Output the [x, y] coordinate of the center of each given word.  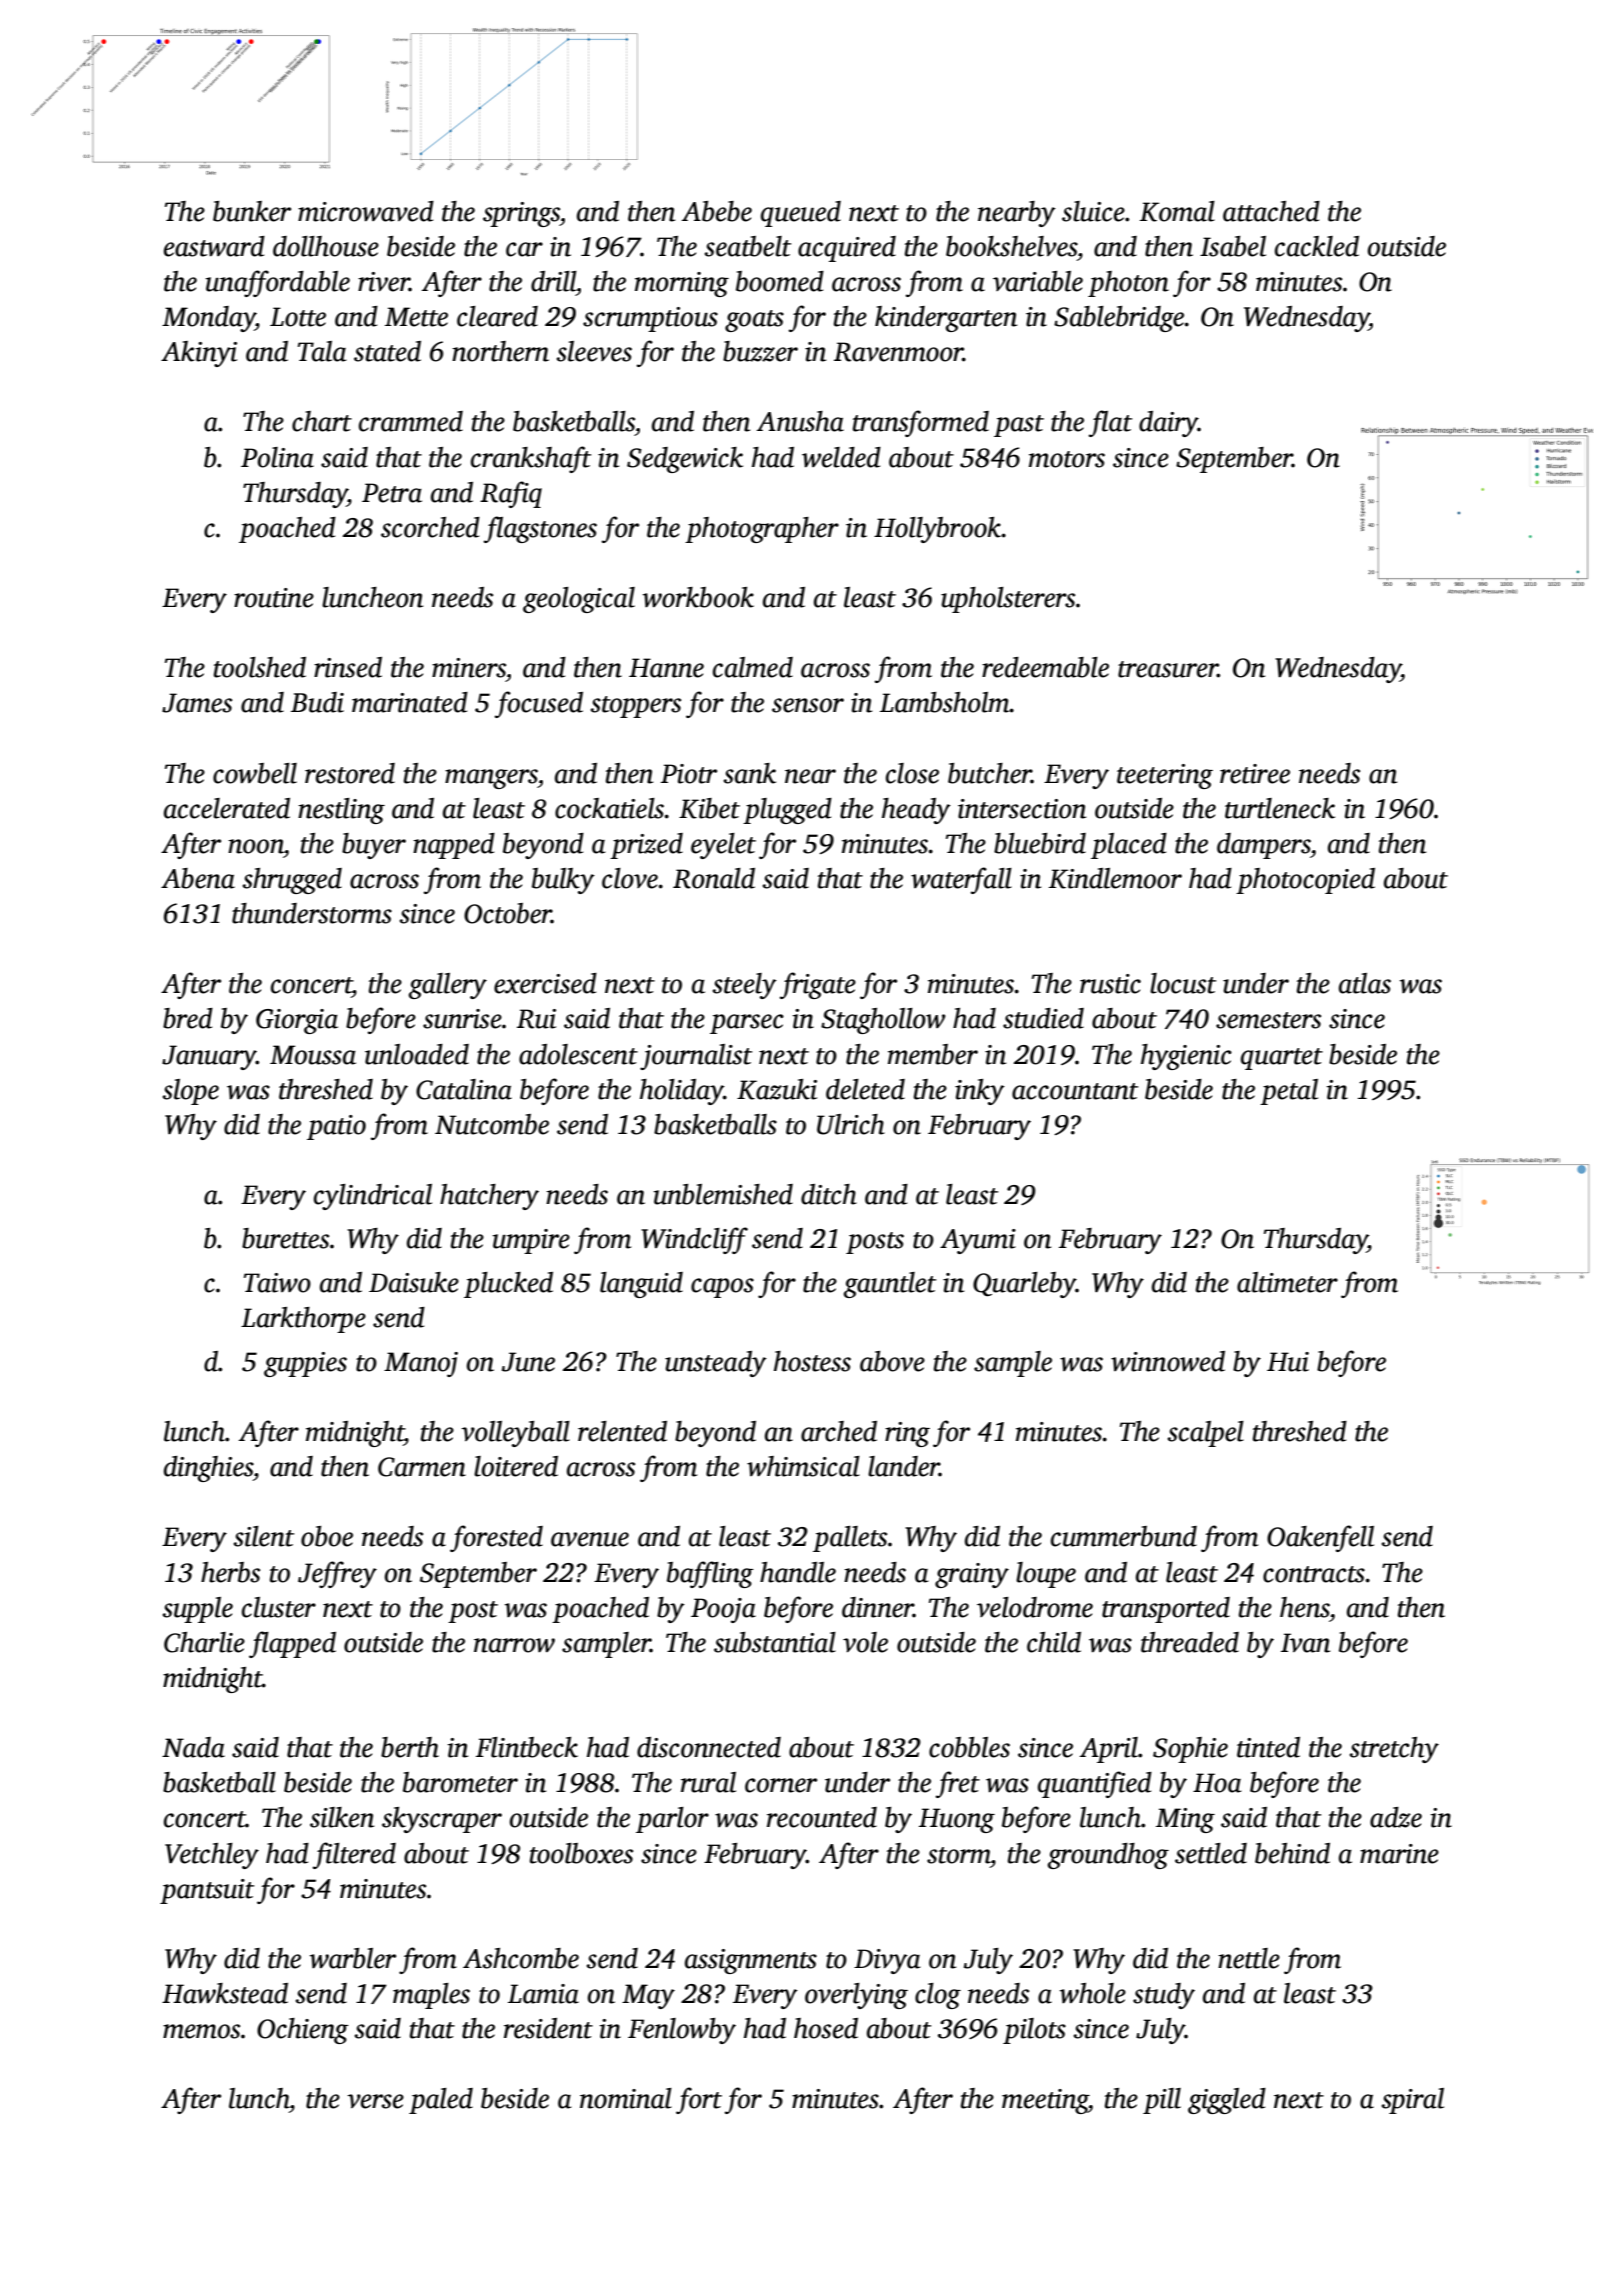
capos [722, 1288]
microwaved [366, 211]
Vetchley [212, 1856]
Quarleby [1024, 1285]
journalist [696, 1057]
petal [1289, 1092]
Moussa [313, 1055]
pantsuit [207, 1891]
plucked [508, 1285]
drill [553, 281]
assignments [751, 1961]
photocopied [1305, 881]
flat [1110, 423]
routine [274, 598]
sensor [808, 705]
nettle [1249, 1958]
